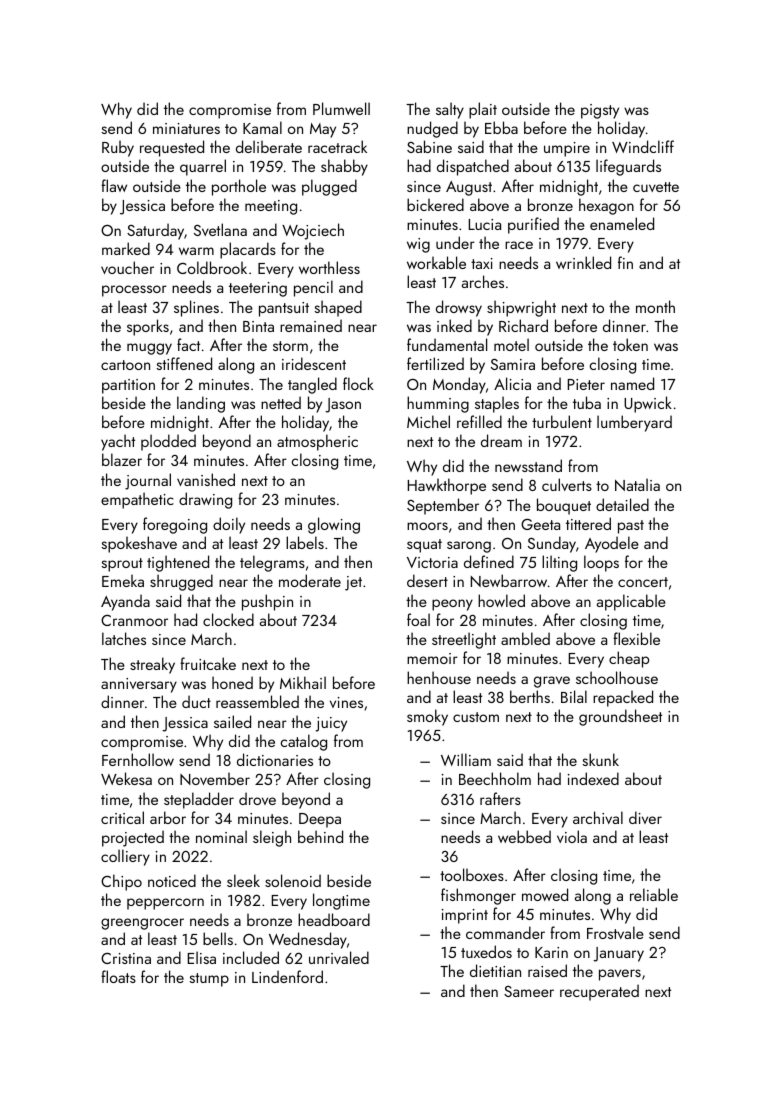 Image resolution: width=784 pixels, height=1112 pixels. What do you see at coordinates (118, 976) in the screenshot?
I see `floats` at bounding box center [118, 976].
